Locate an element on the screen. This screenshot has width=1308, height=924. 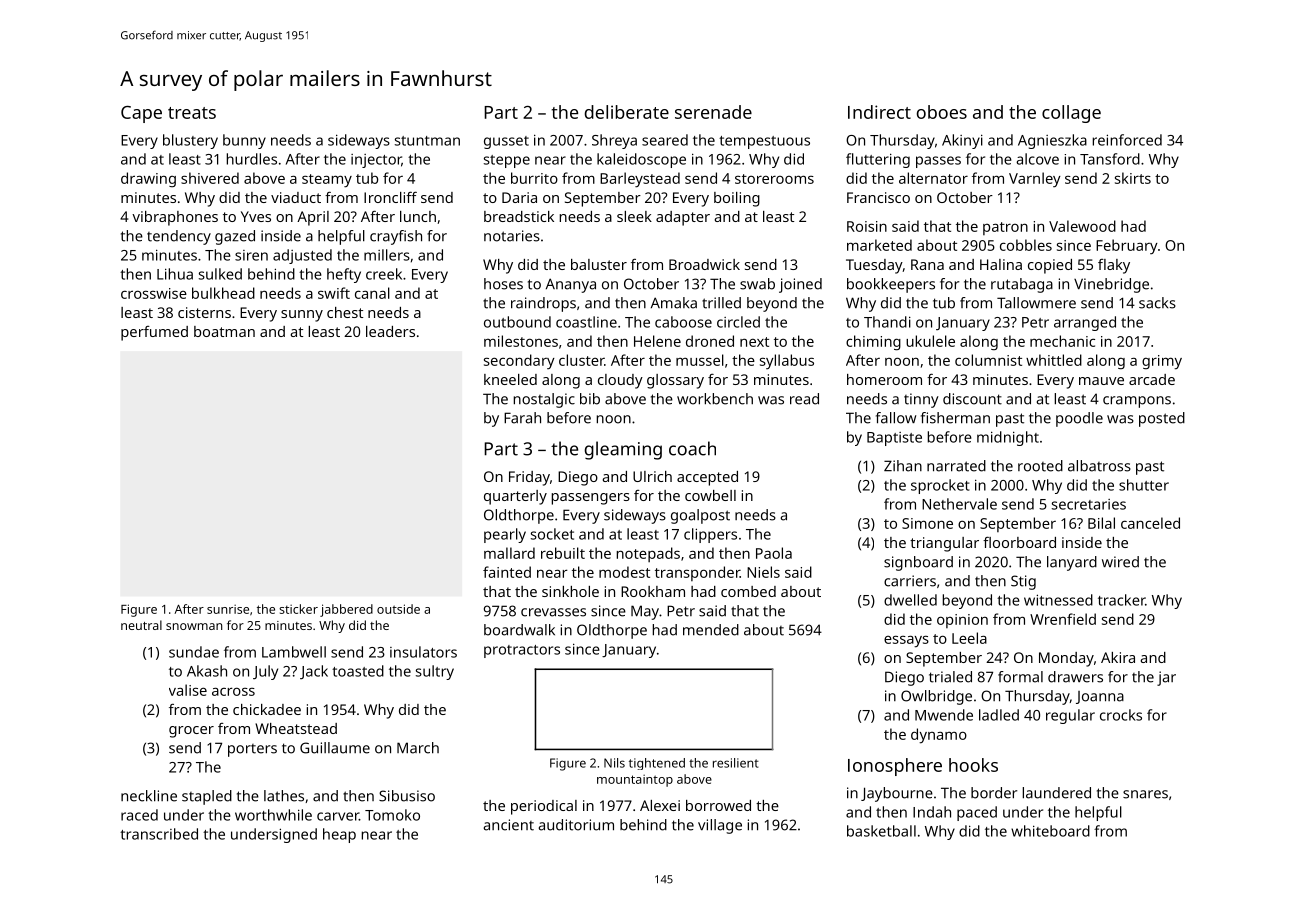
columnist is located at coordinates (988, 360).
